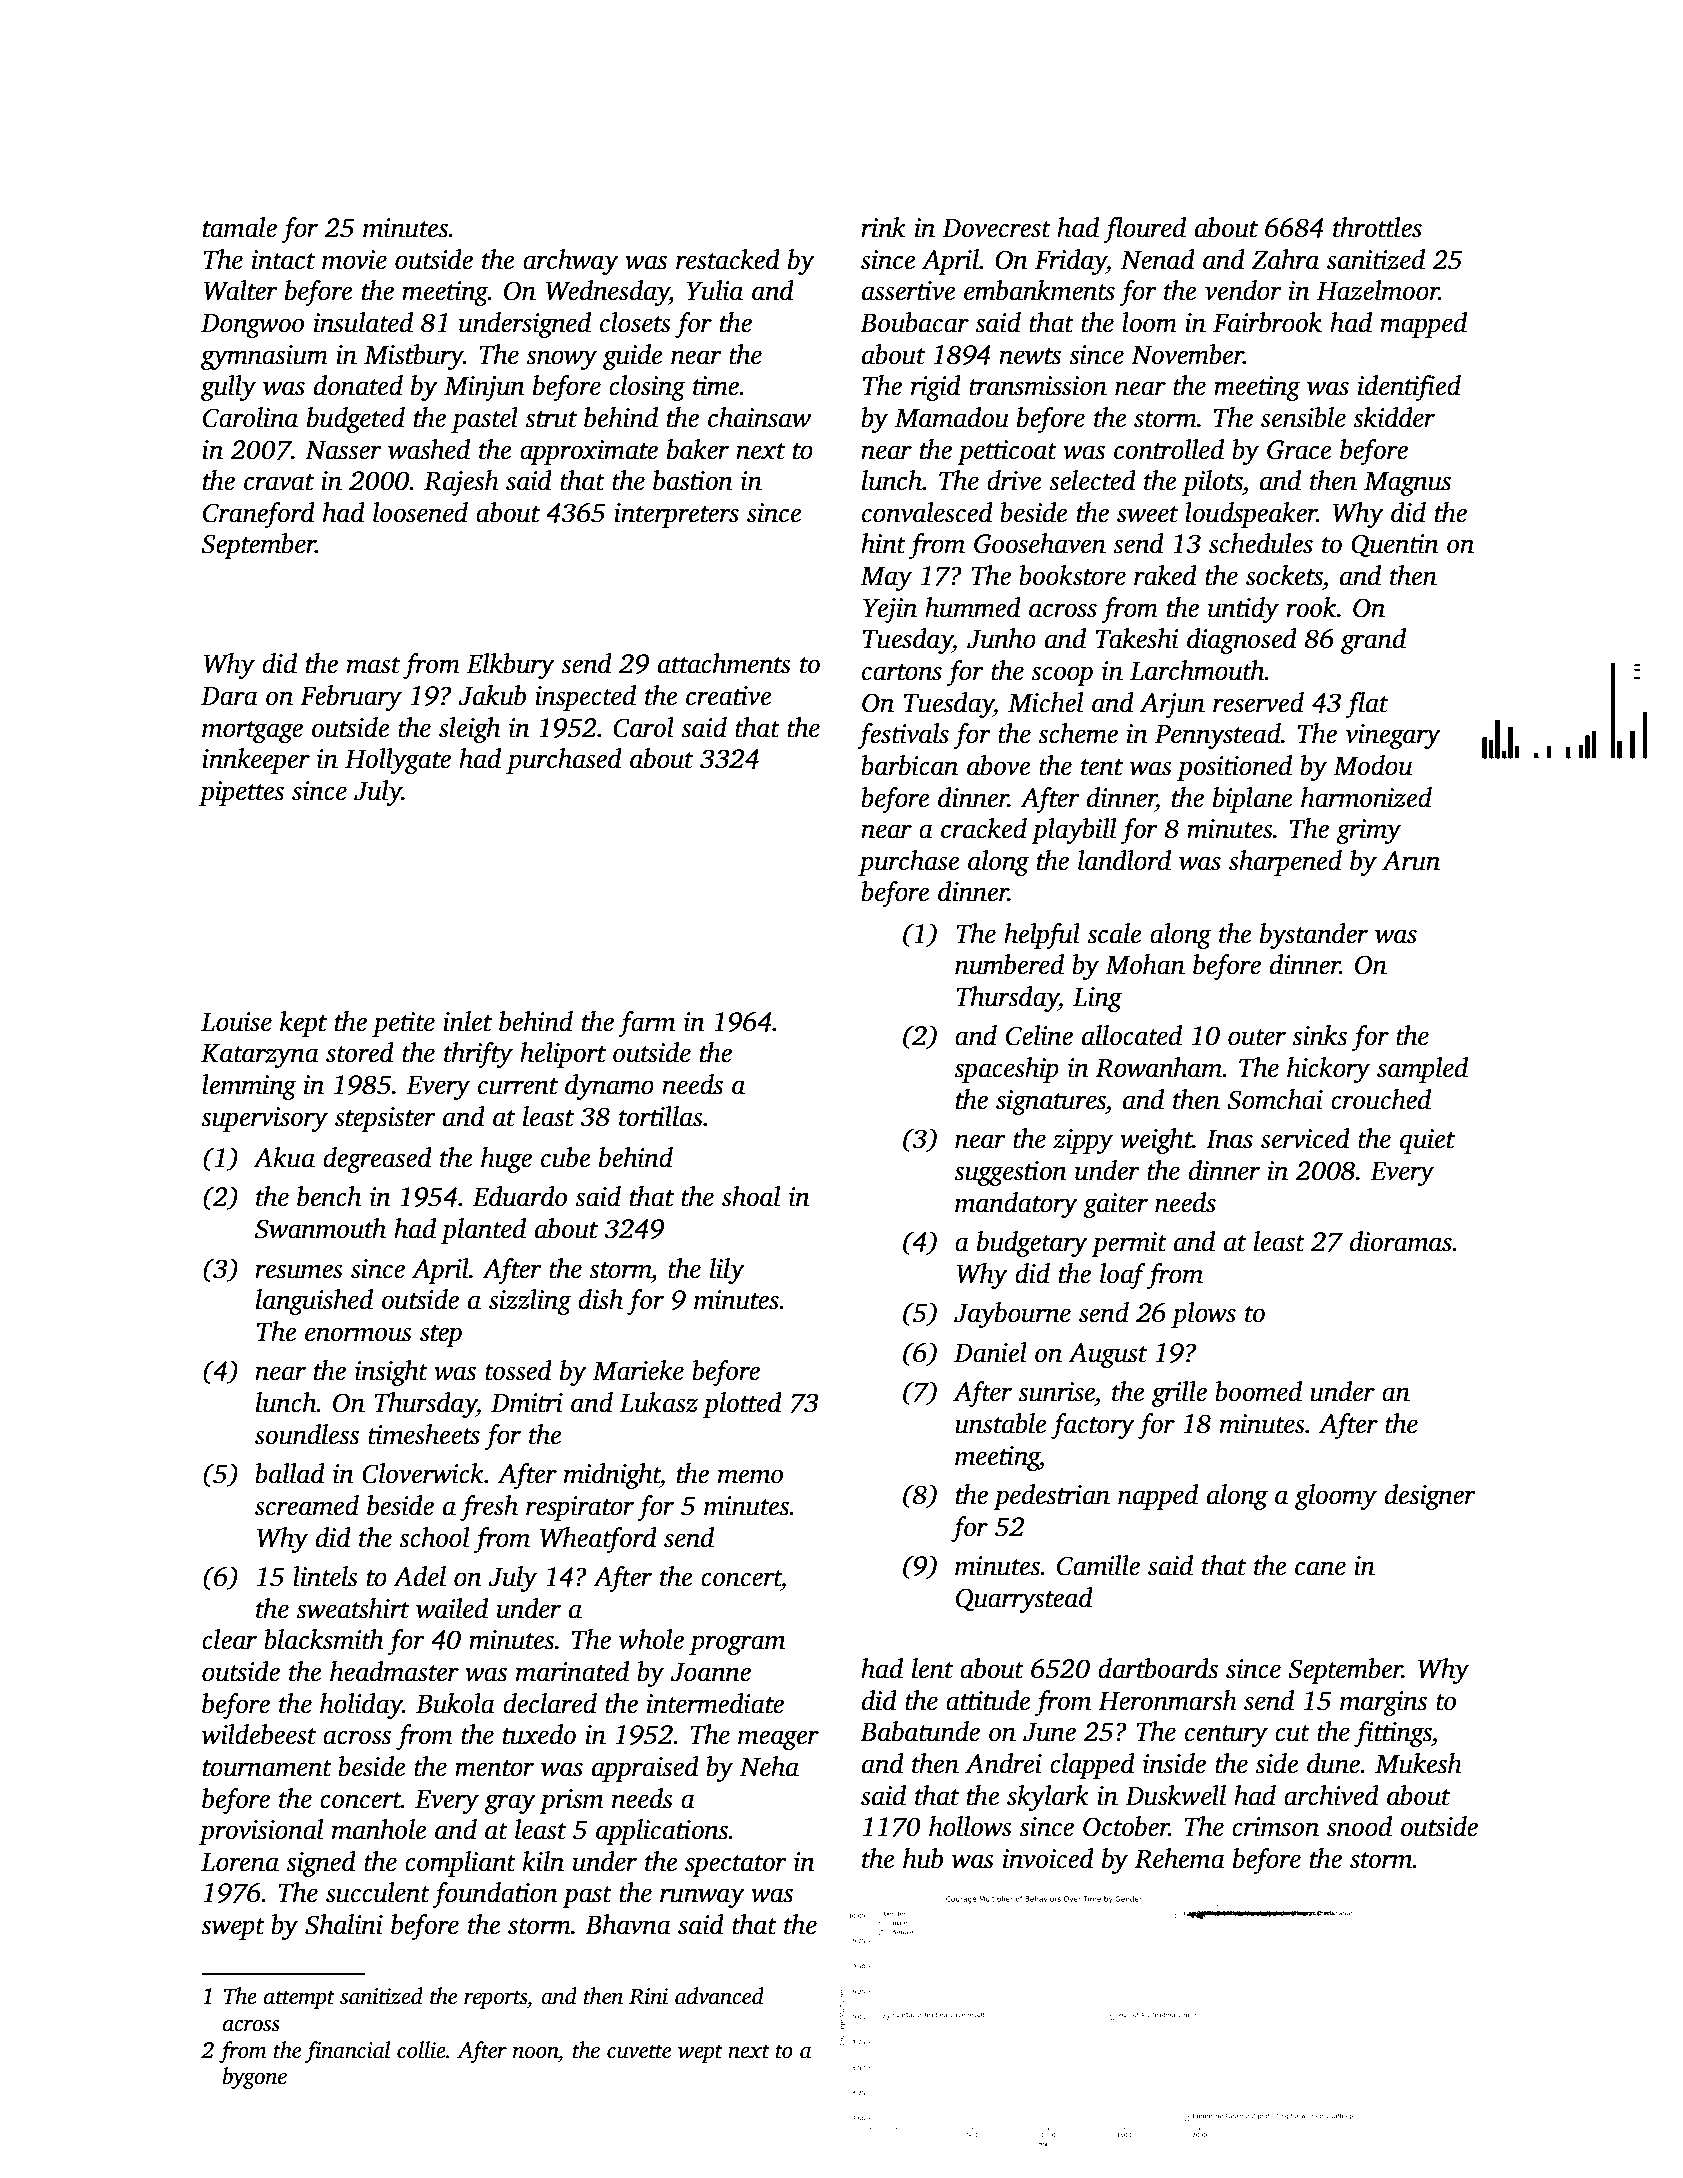 This page has height=2178, width=1683. Describe the element at coordinates (1243, 290) in the page. I see `vendor` at that location.
